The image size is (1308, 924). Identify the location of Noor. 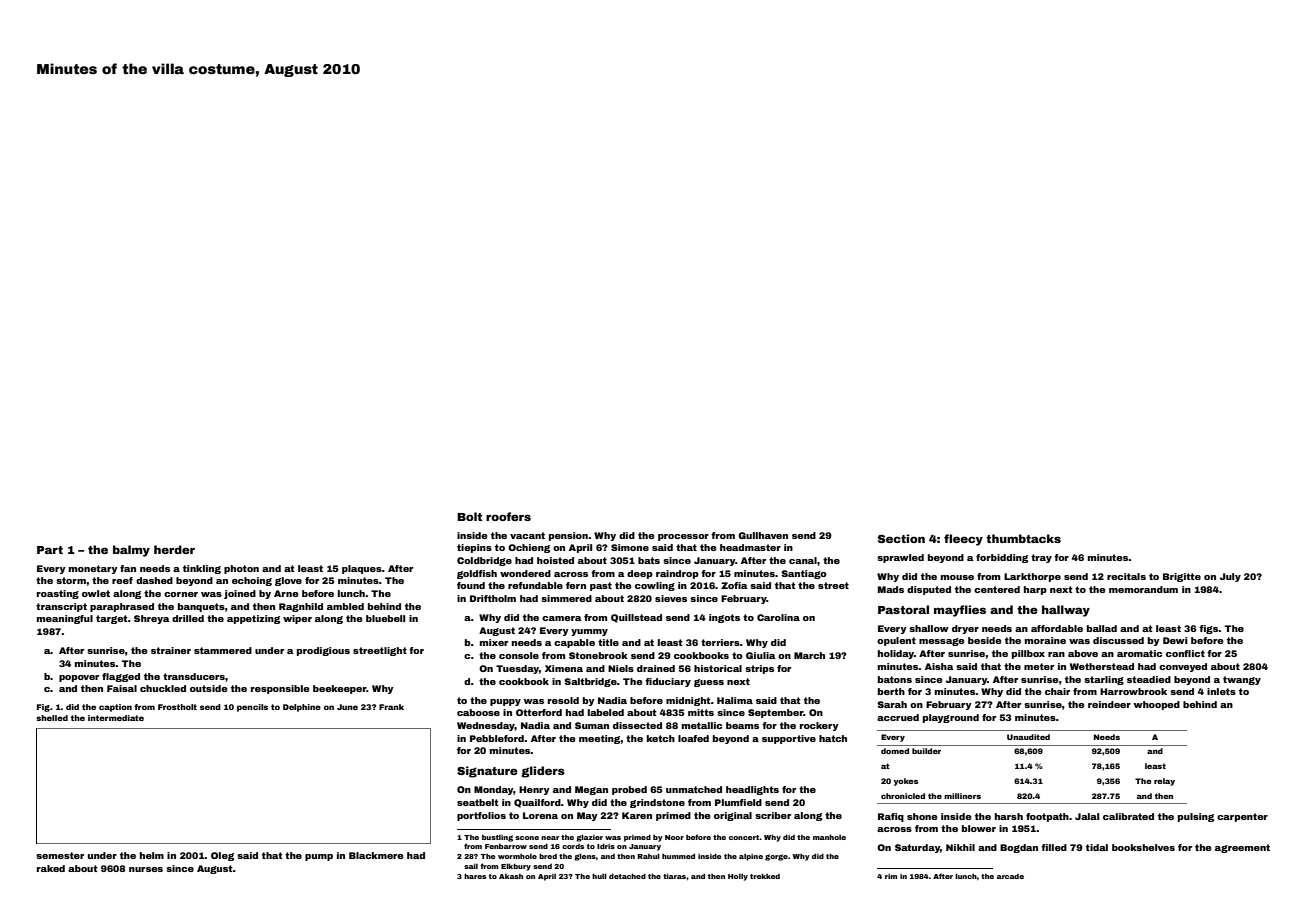
(674, 837).
